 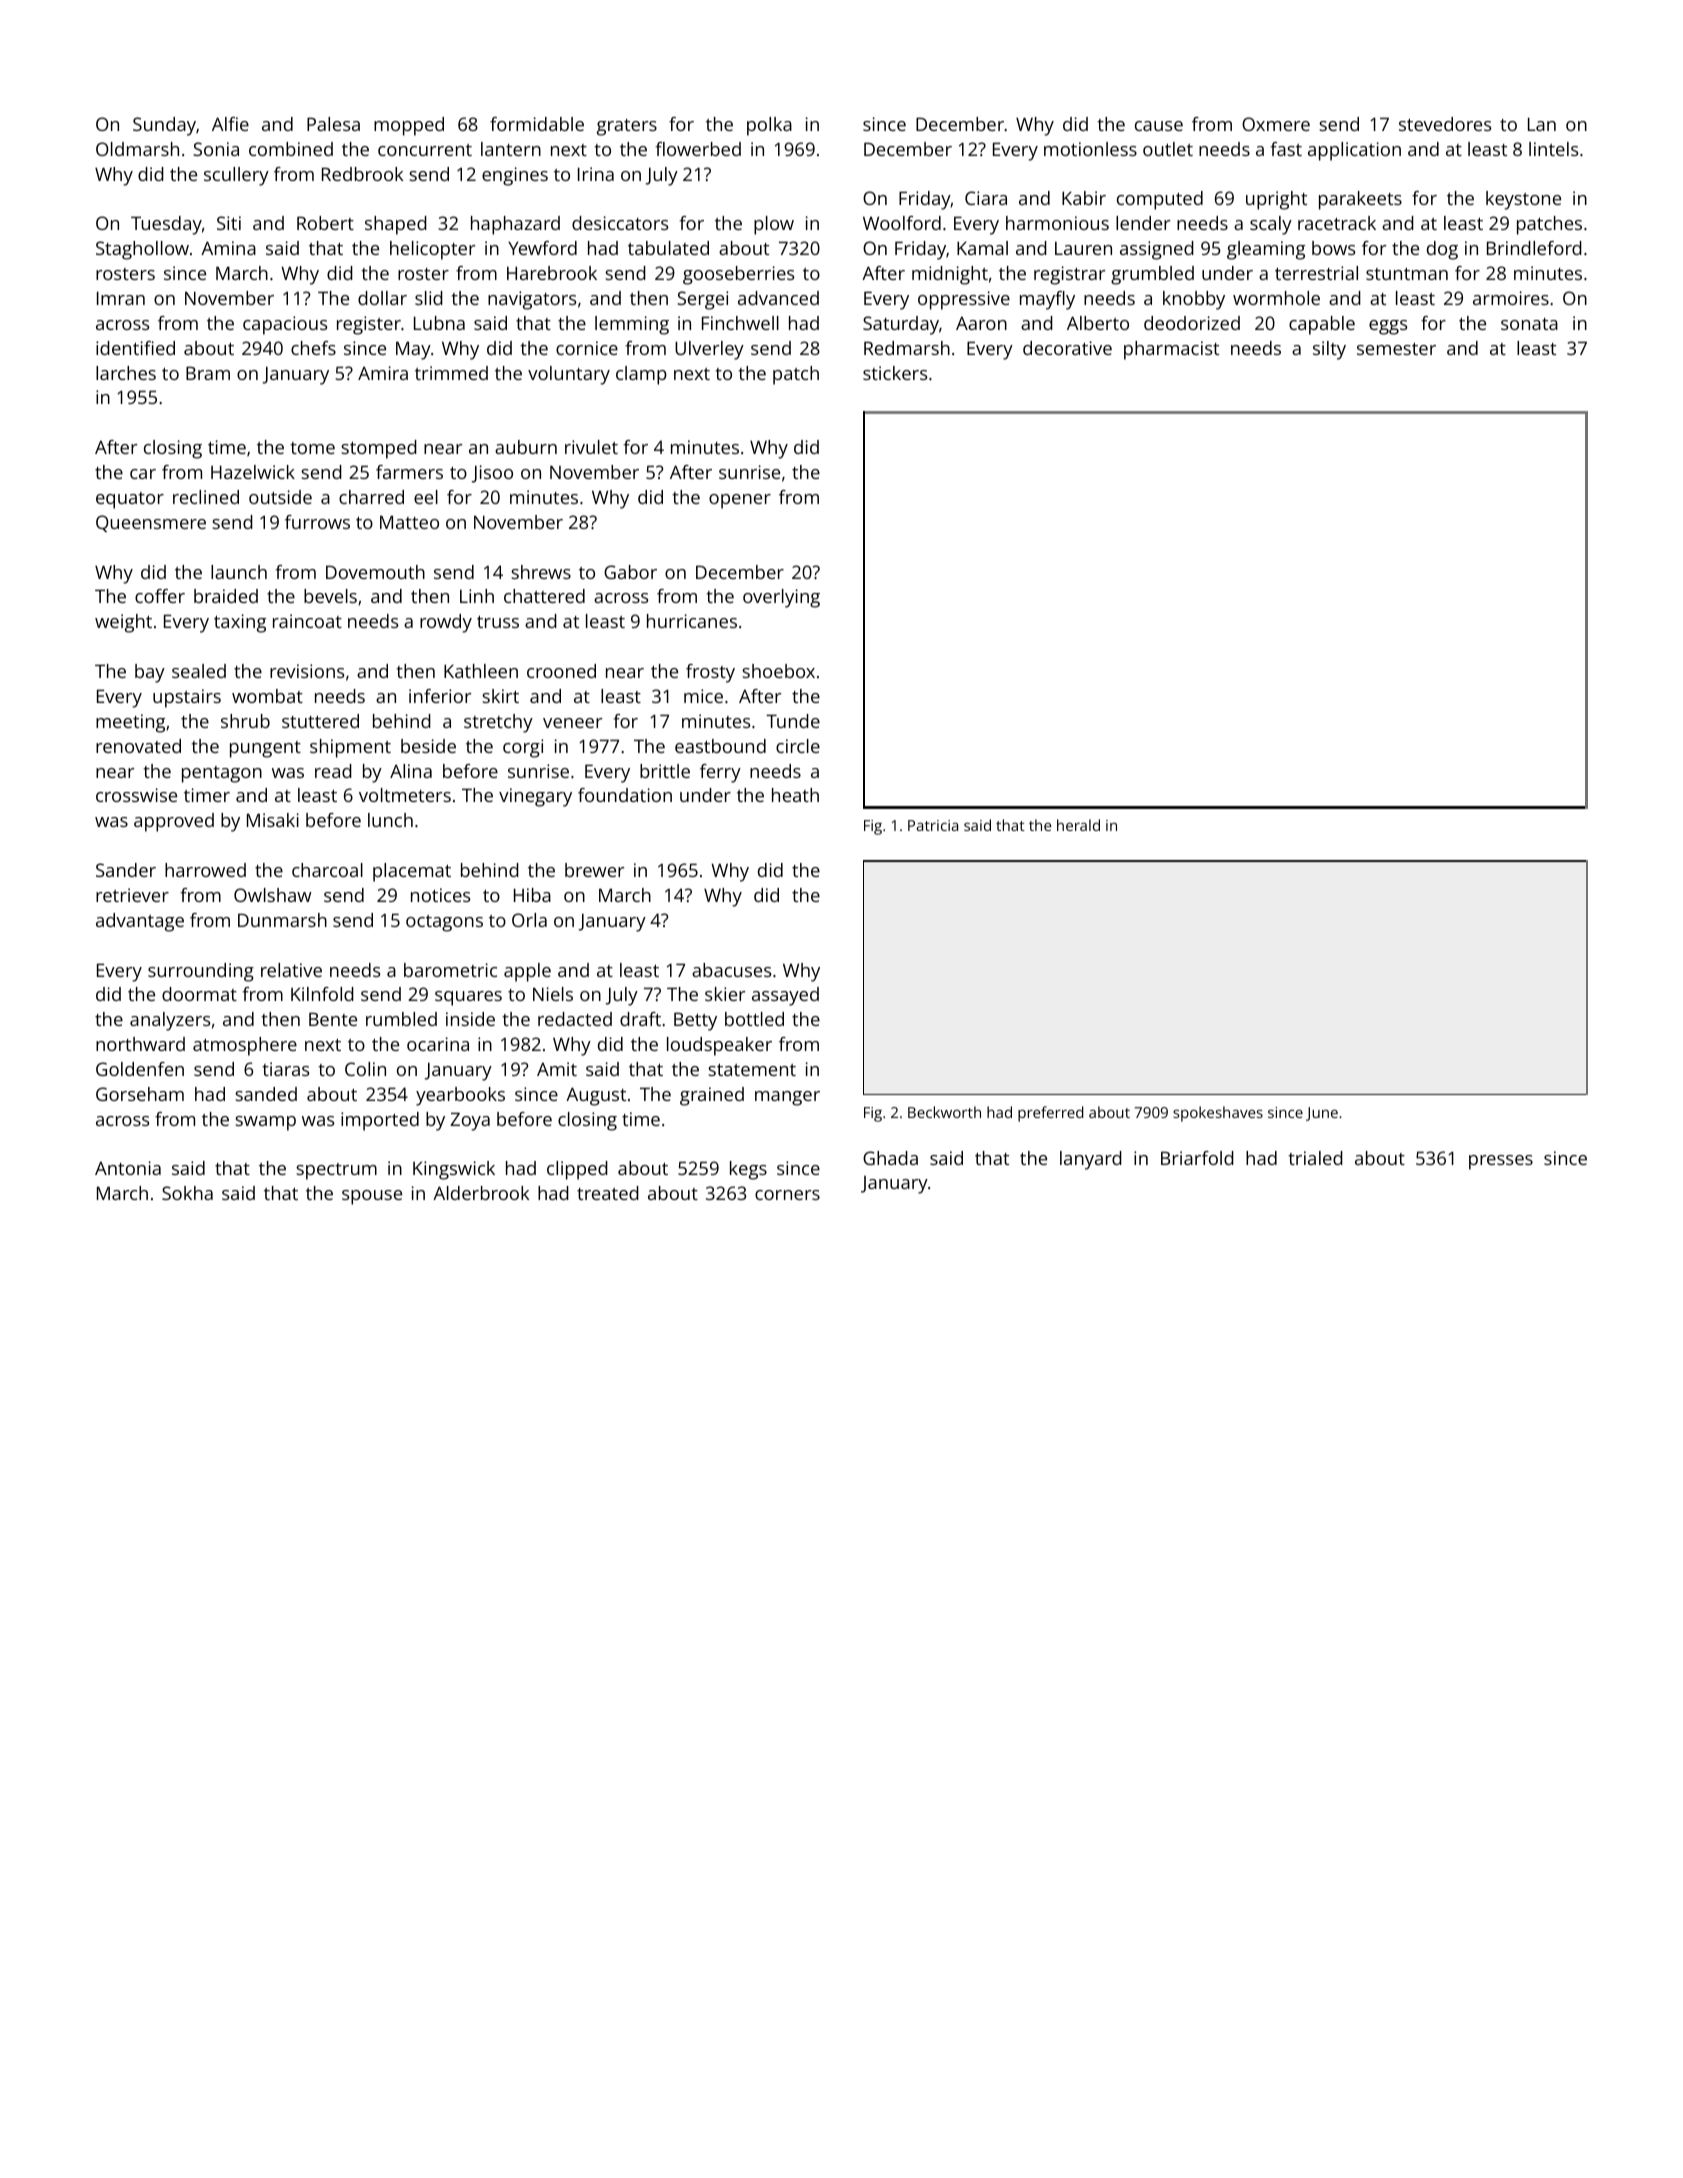 I want to click on presses, so click(x=1501, y=1162).
